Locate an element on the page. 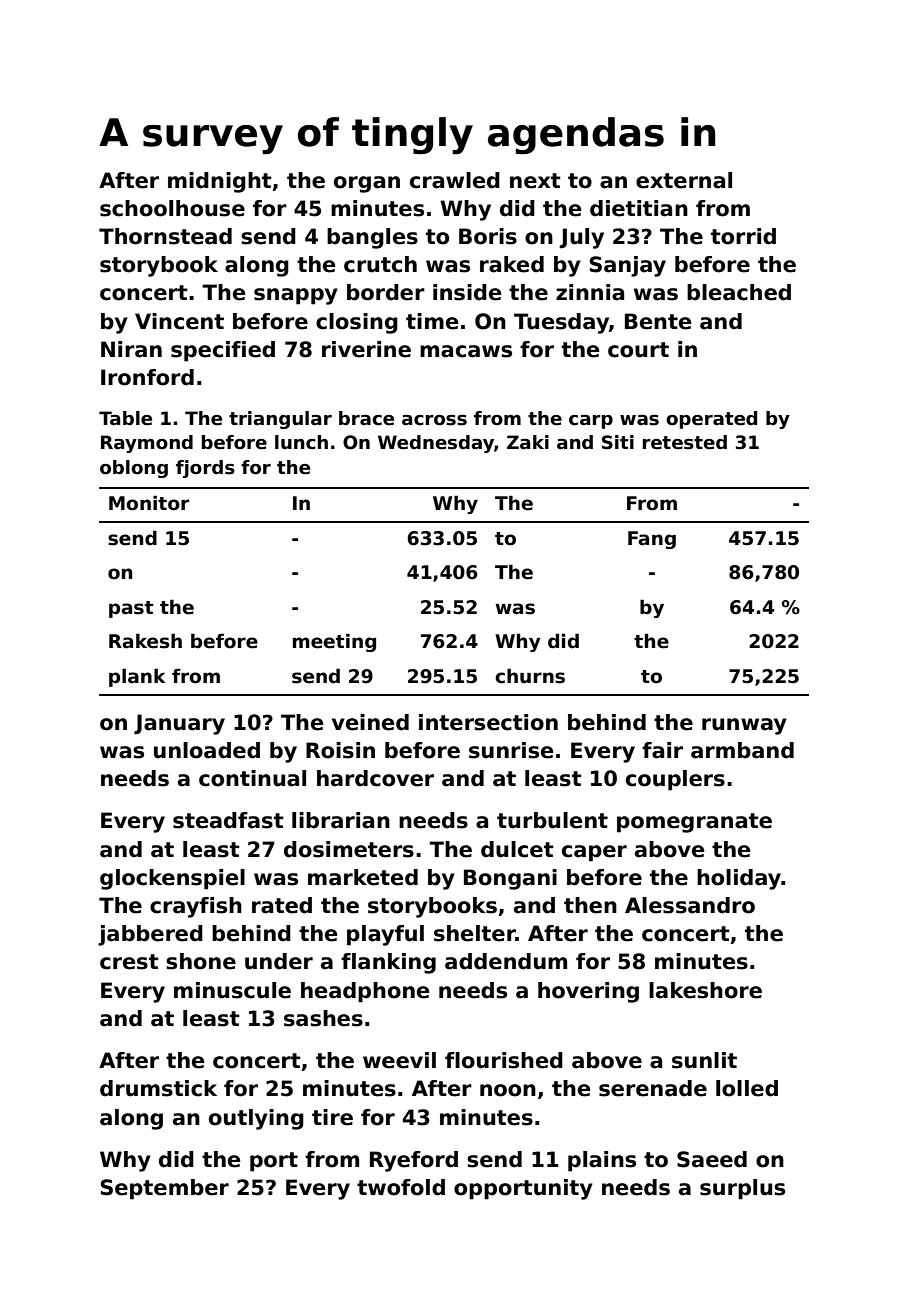  torrid is located at coordinates (743, 236).
